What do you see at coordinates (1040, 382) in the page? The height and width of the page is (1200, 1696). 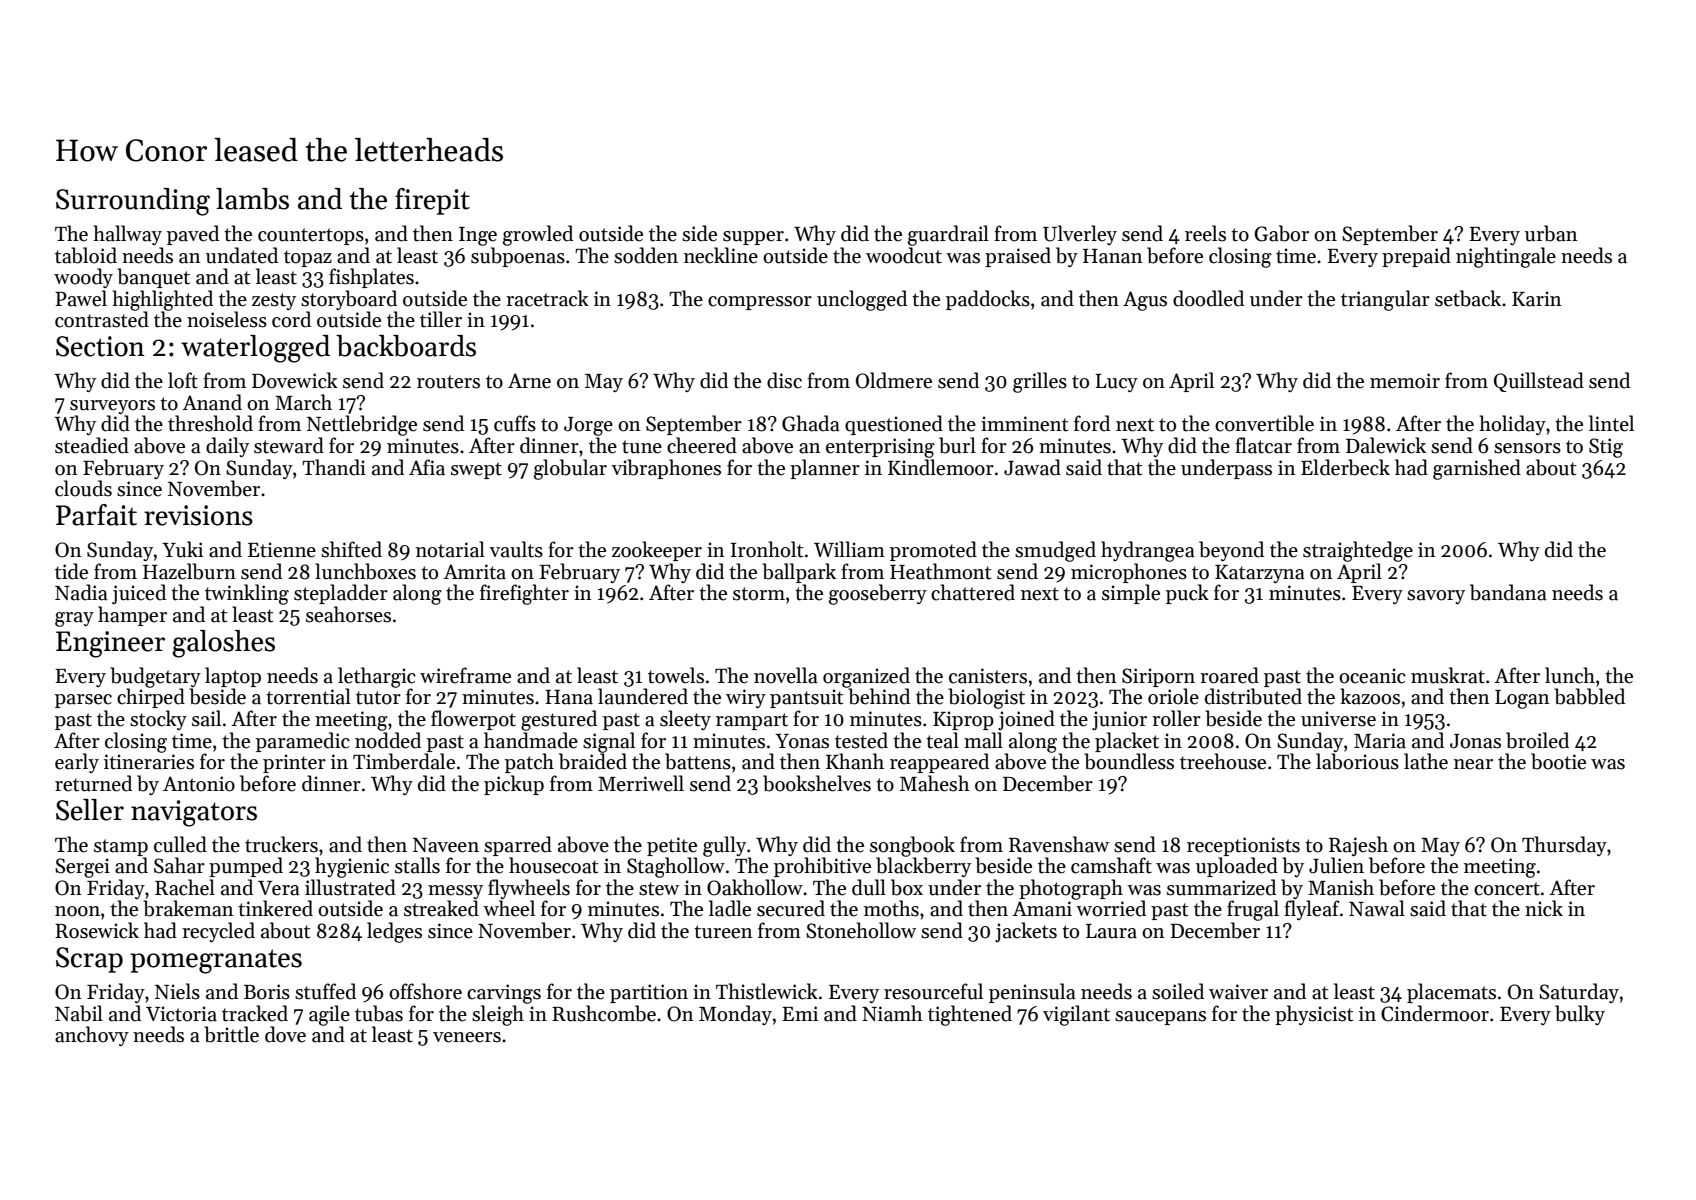 I see `grilles` at bounding box center [1040, 382].
